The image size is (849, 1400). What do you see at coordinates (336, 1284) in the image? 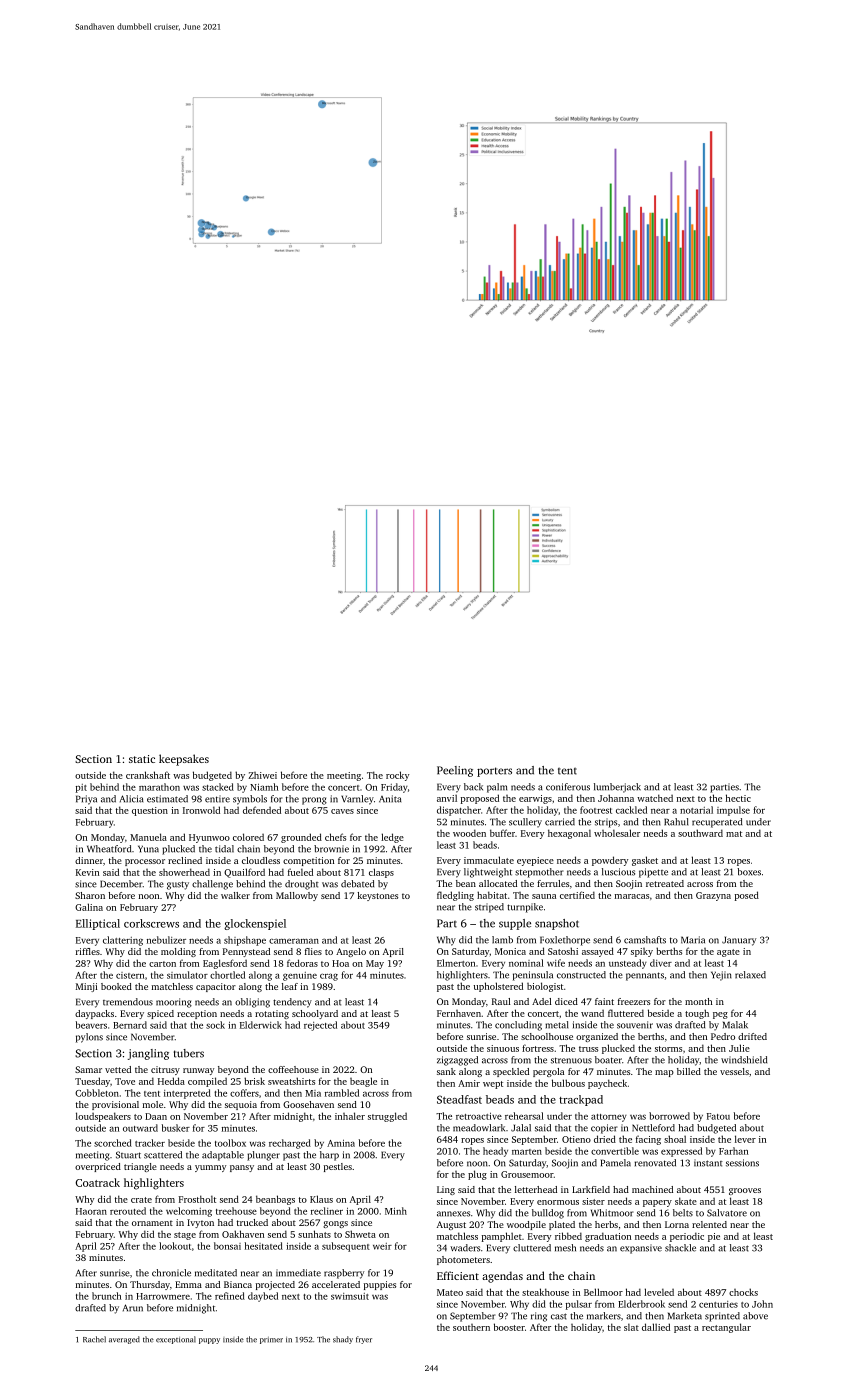
I see `accelerated` at bounding box center [336, 1284].
